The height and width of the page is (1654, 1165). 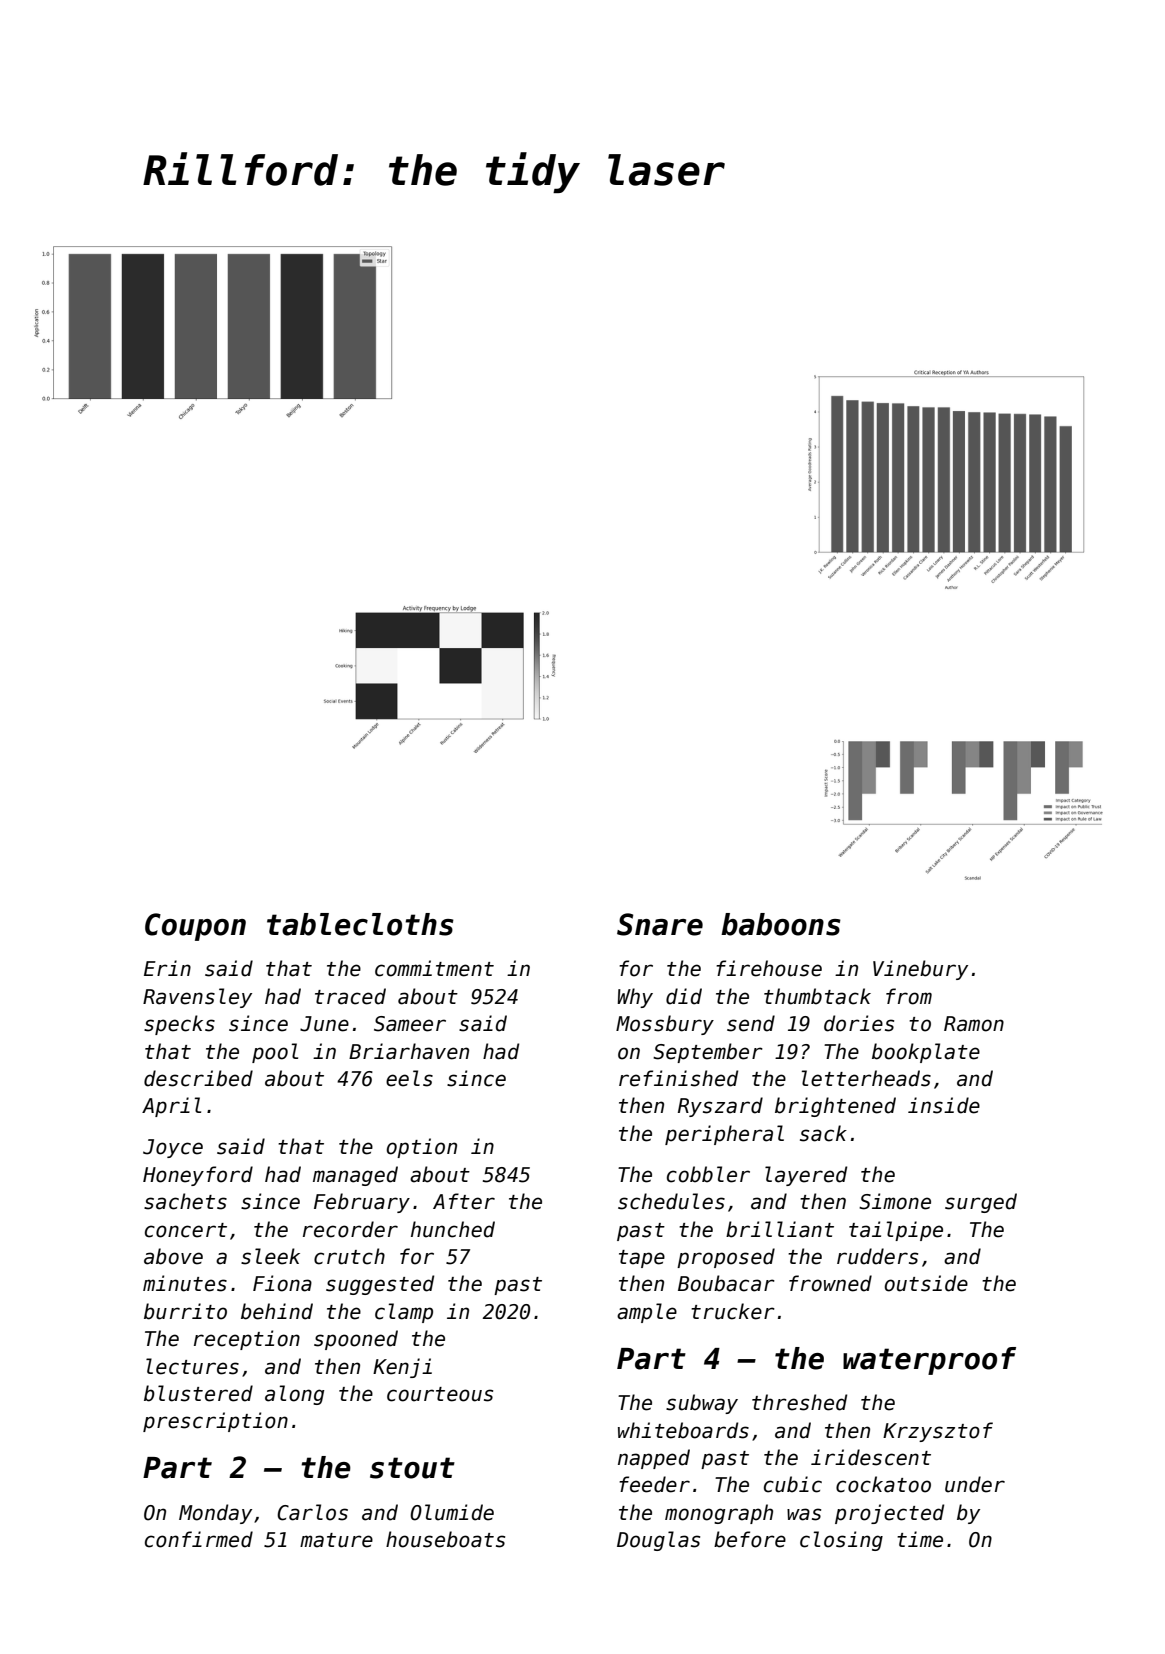 I want to click on Why, so click(x=635, y=998).
